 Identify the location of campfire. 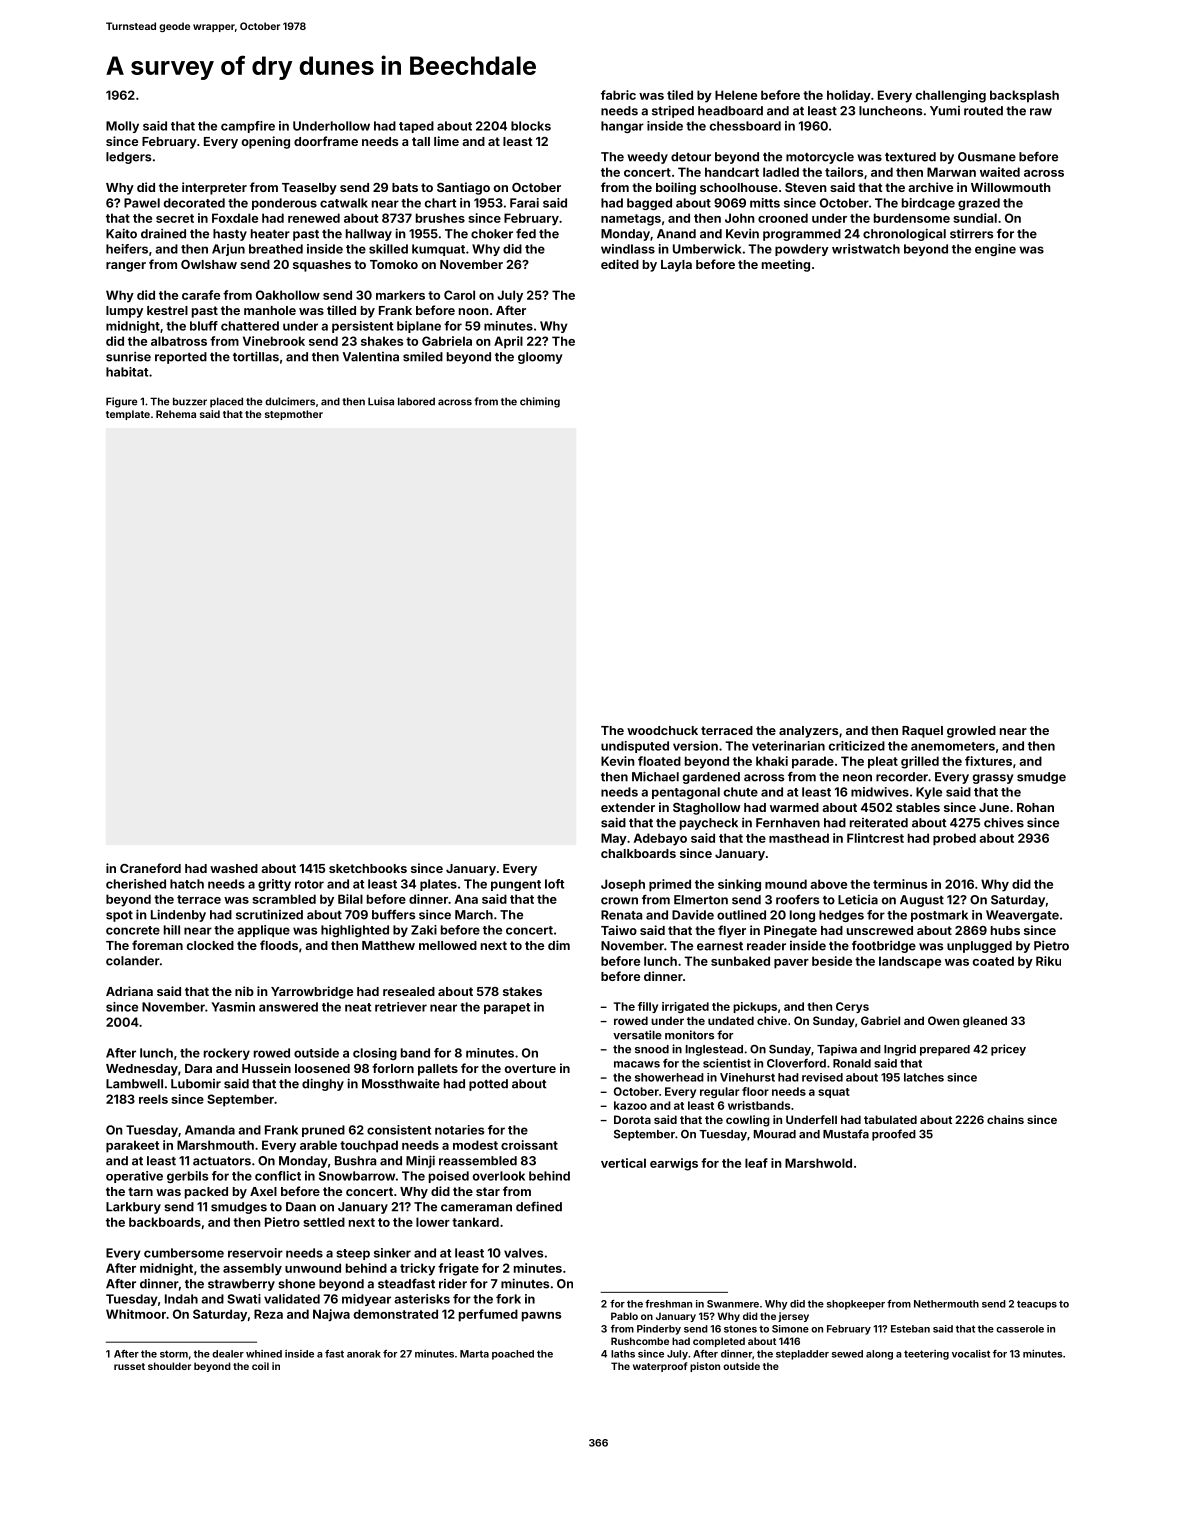
(248, 127).
